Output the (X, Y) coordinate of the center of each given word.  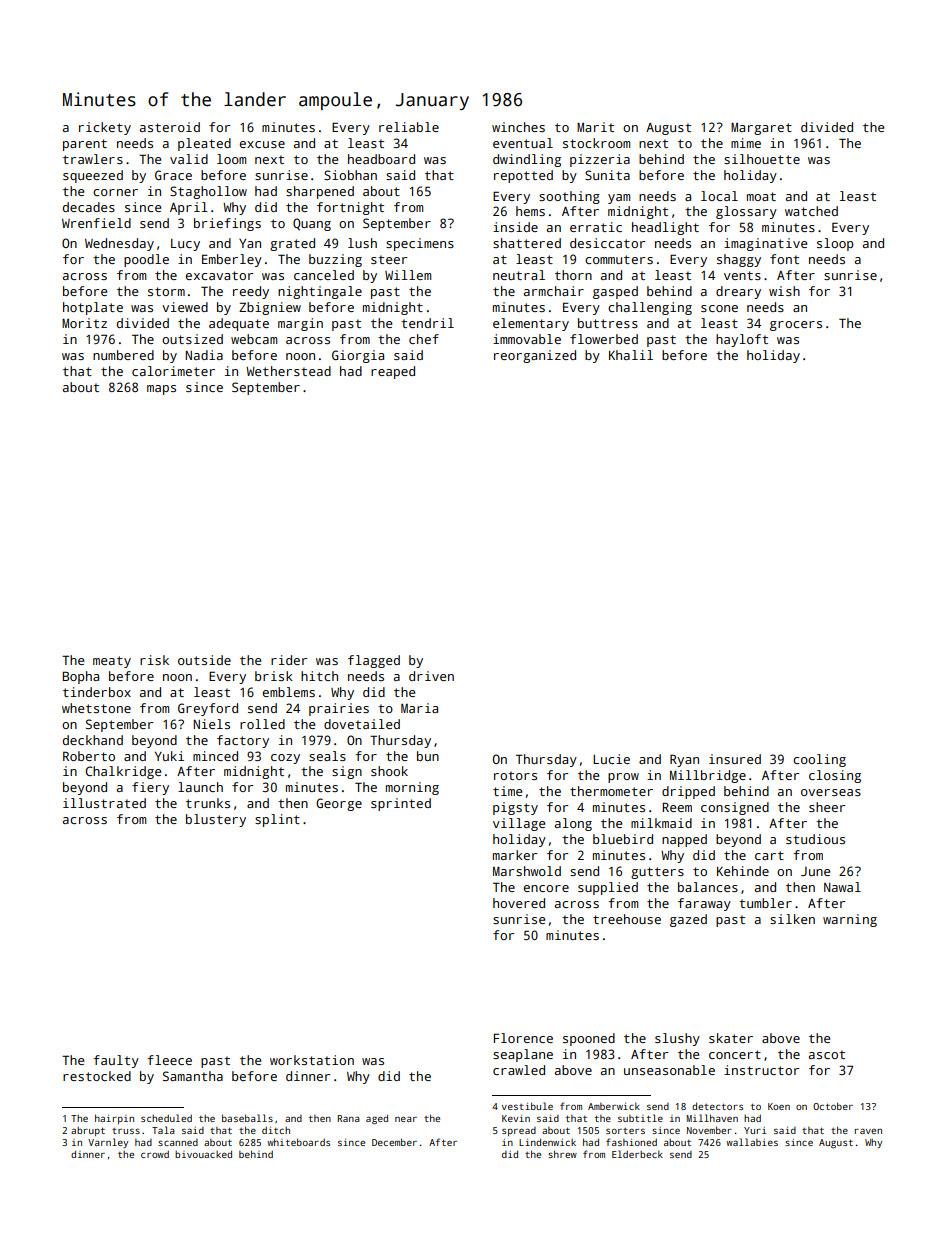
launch (200, 787)
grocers (796, 326)
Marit (595, 127)
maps (161, 390)
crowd (155, 1154)
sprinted (401, 804)
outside (204, 660)
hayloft (742, 340)
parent (85, 145)
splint (277, 820)
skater (731, 1038)
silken (792, 919)
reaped (393, 372)
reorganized (535, 356)
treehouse (627, 919)
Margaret (761, 128)
